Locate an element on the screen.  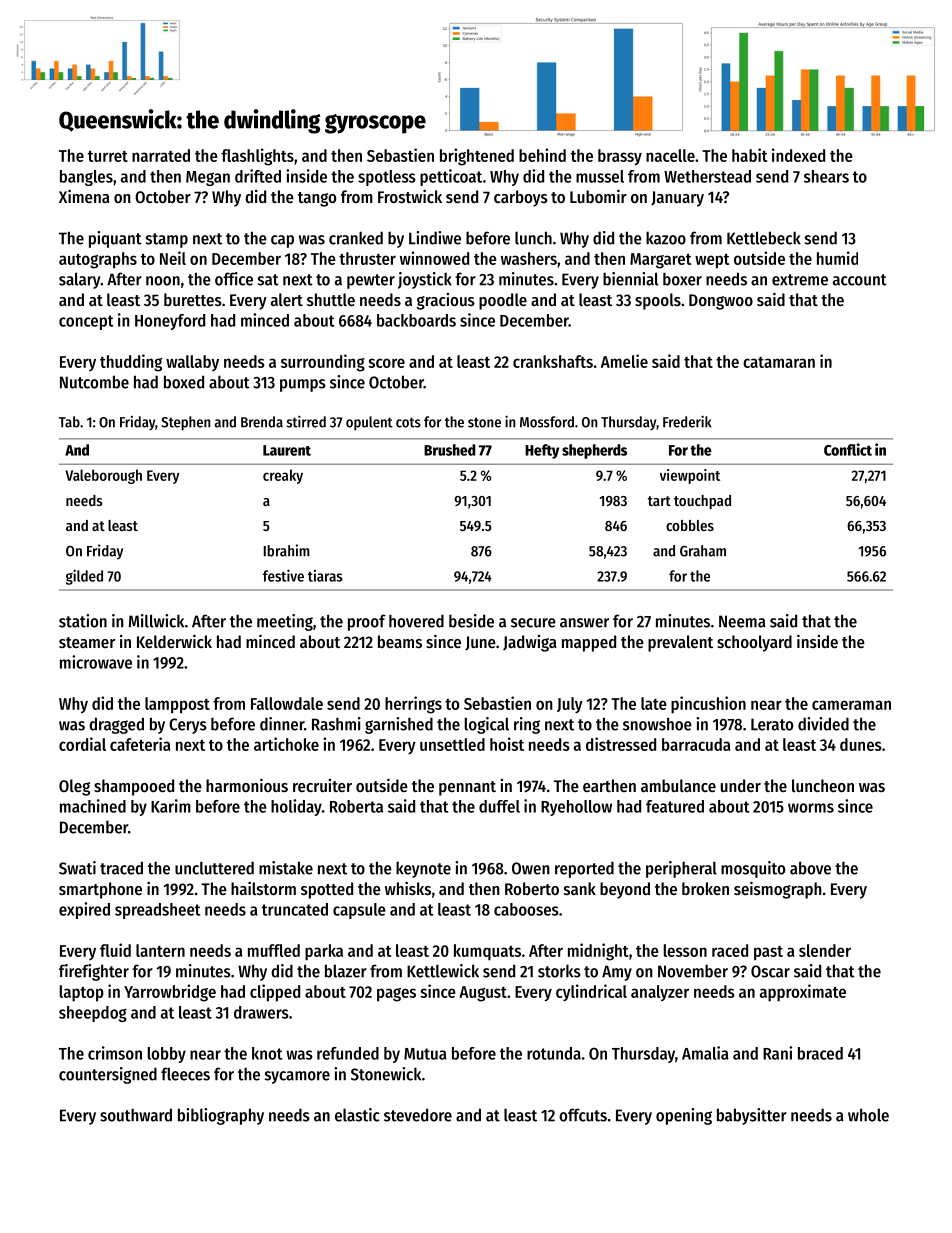
whole is located at coordinates (868, 1115).
